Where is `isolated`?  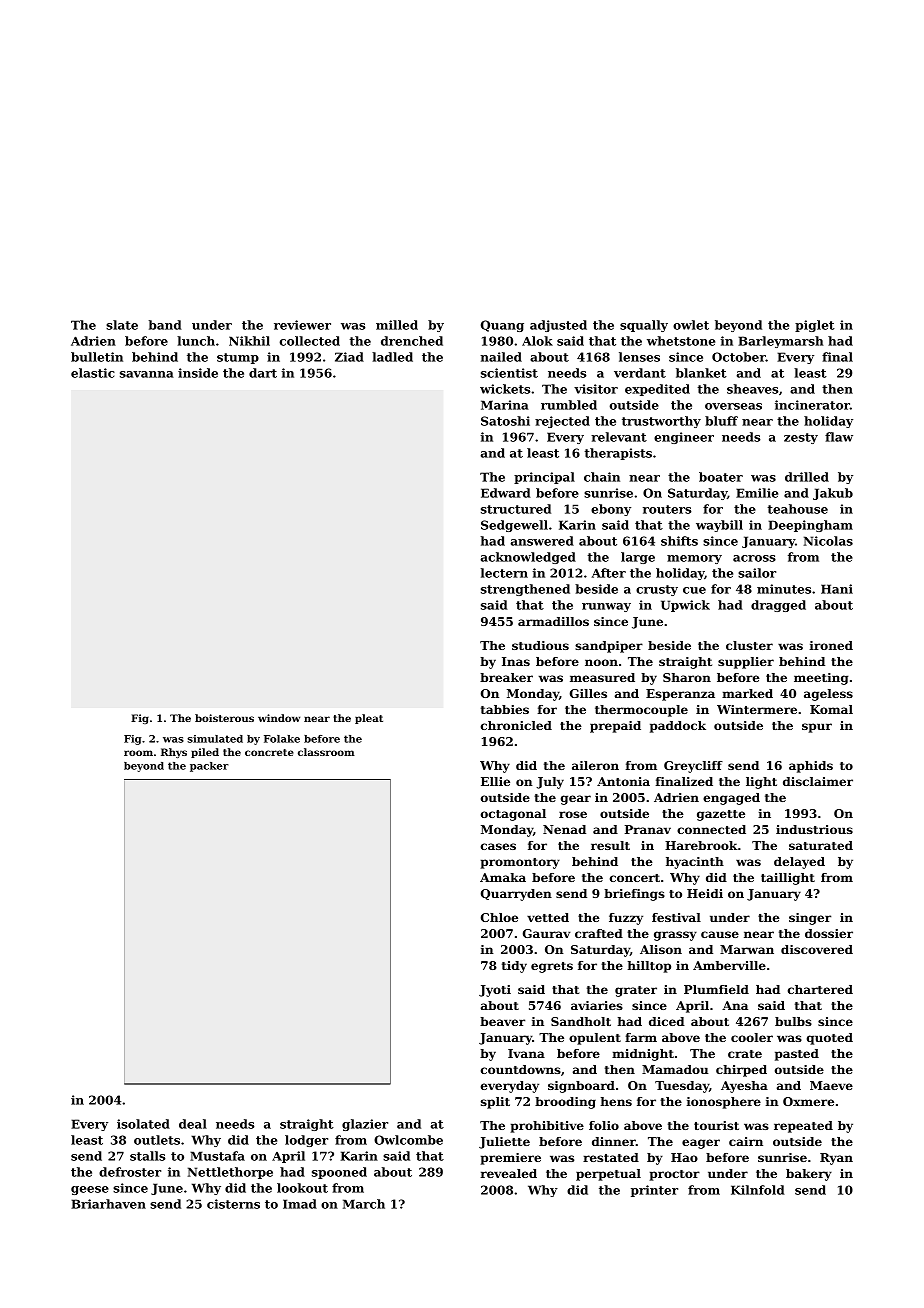 isolated is located at coordinates (143, 1124).
